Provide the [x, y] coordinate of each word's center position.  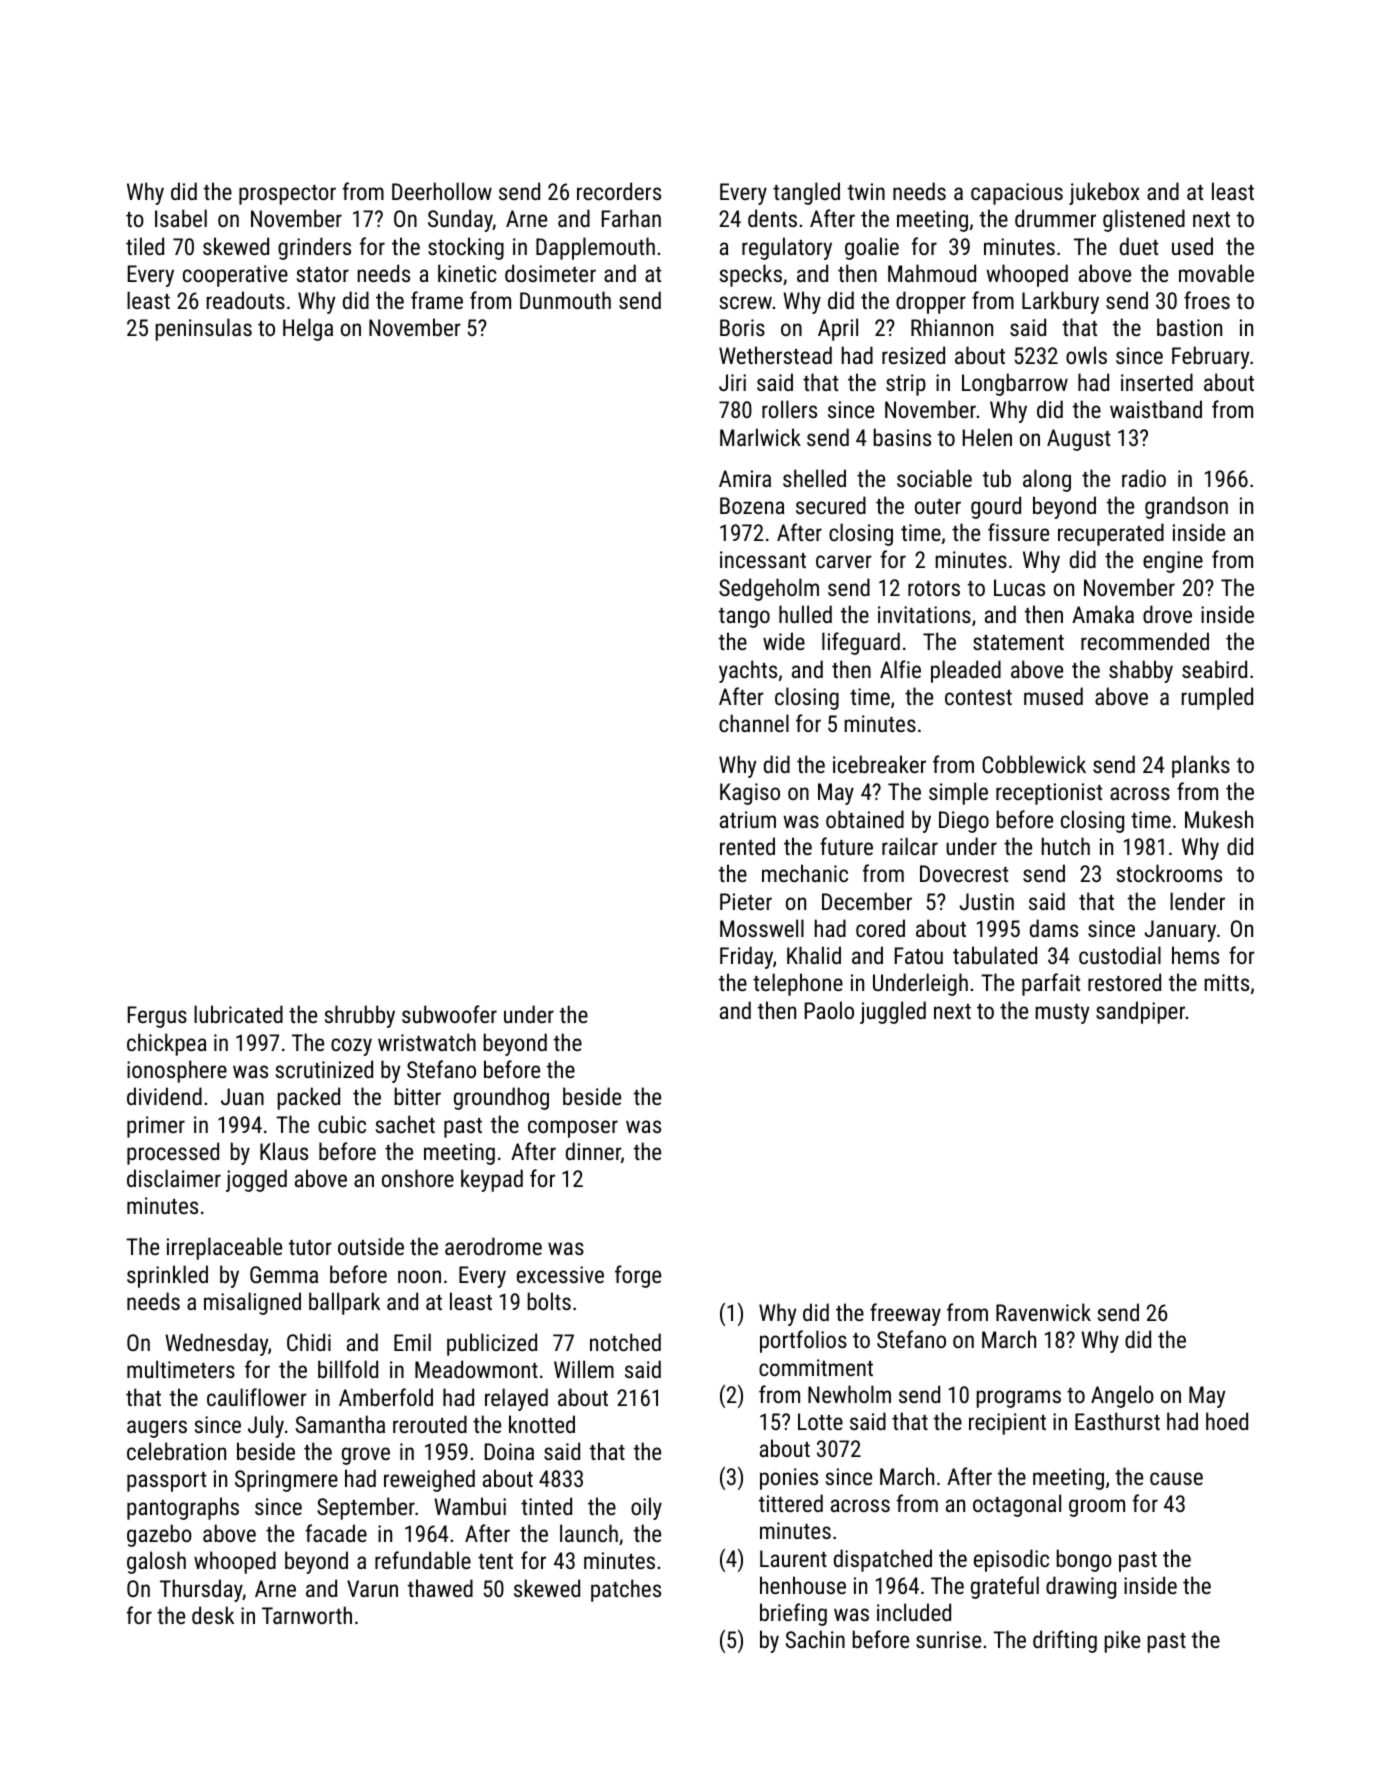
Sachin [815, 1639]
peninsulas [204, 329]
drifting [1065, 1641]
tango [744, 618]
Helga [308, 329]
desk [213, 1615]
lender [1197, 901]
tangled [806, 193]
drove [1167, 614]
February [1210, 357]
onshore [418, 1178]
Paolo [829, 1010]
